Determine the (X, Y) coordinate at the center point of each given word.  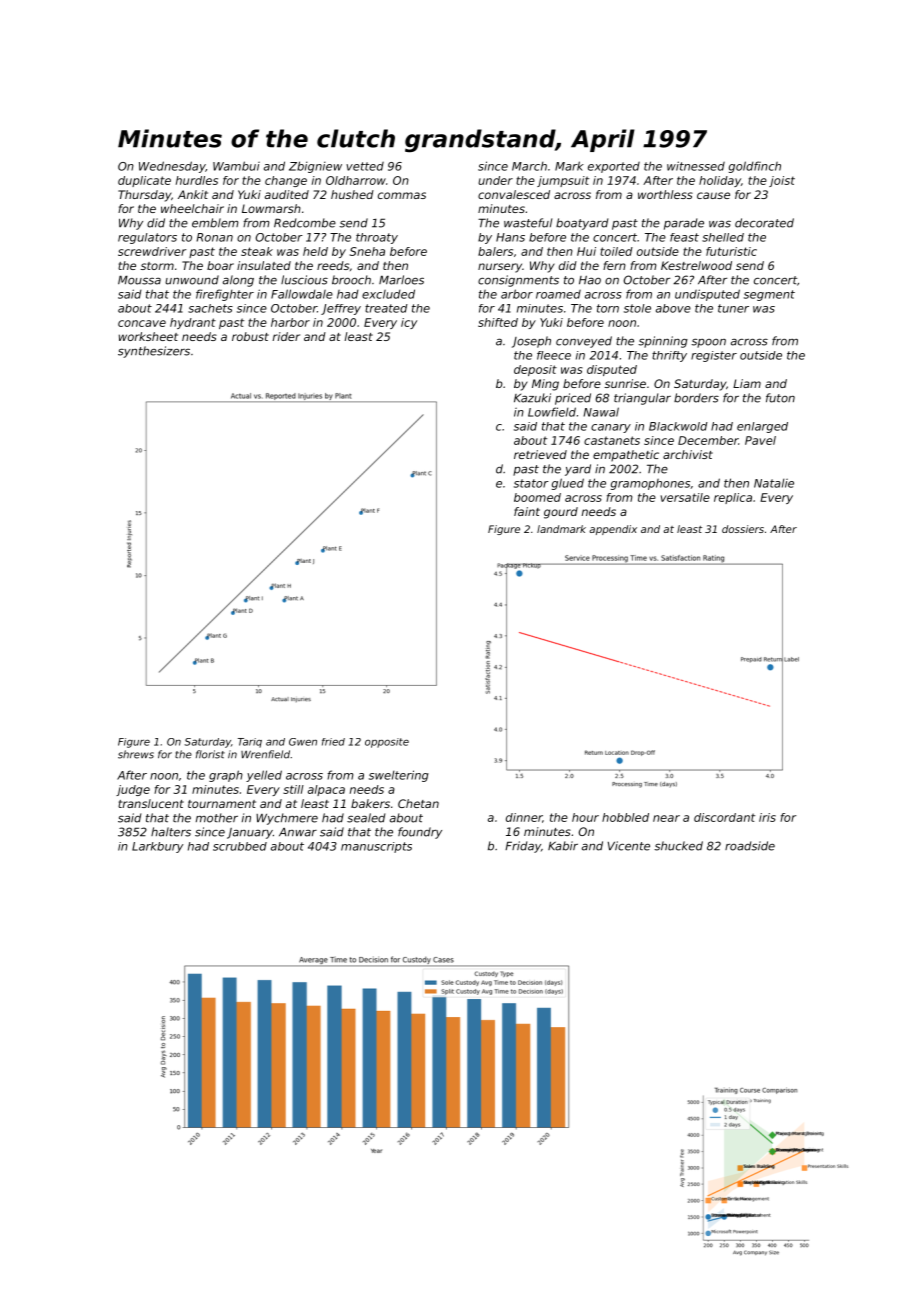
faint (527, 511)
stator (531, 483)
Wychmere (287, 819)
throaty (377, 238)
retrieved (540, 454)
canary (611, 428)
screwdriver (152, 251)
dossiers (743, 529)
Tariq (250, 743)
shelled (723, 237)
